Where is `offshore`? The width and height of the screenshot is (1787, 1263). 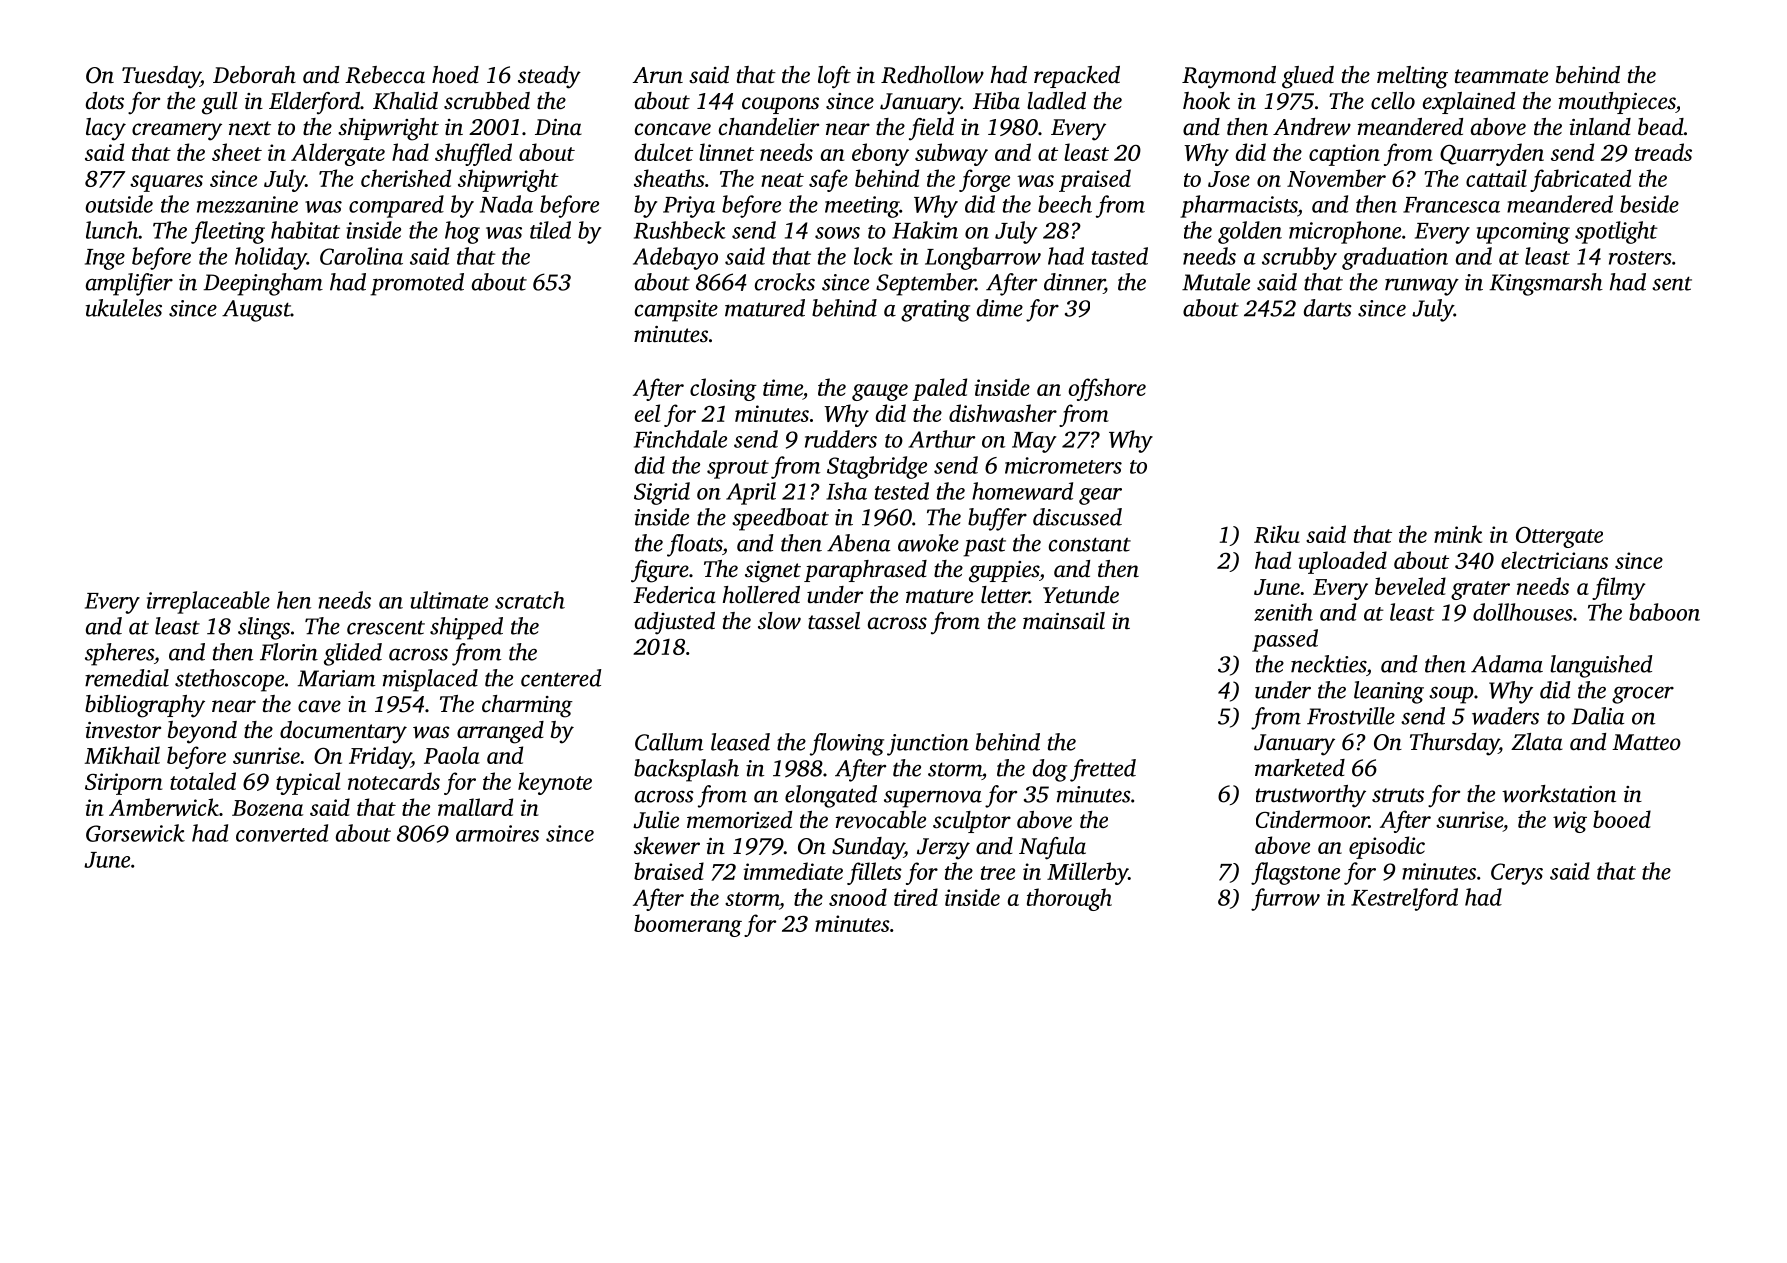 offshore is located at coordinates (1107, 389).
